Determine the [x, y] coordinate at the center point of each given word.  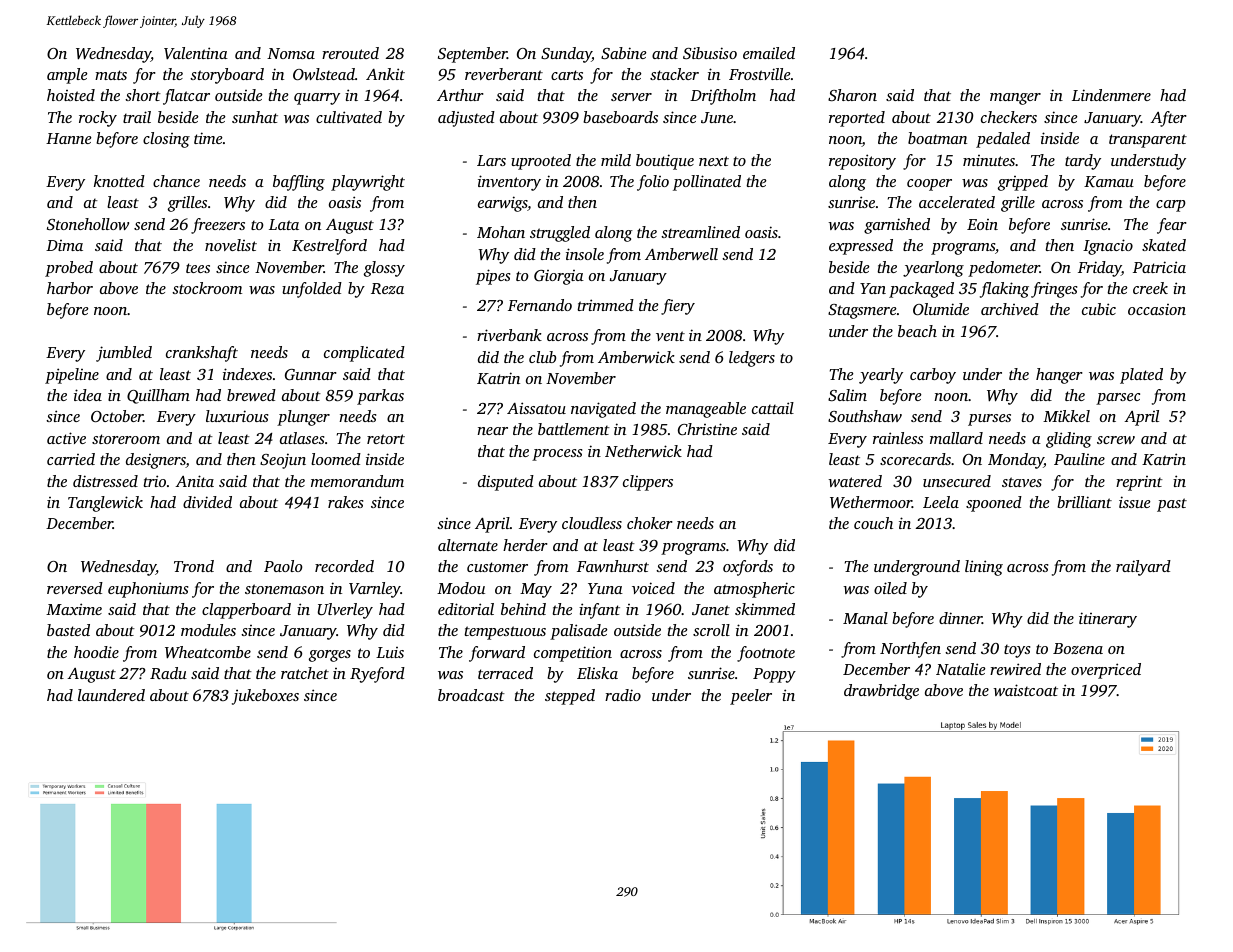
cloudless [592, 523]
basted [68, 630]
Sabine [623, 53]
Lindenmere [1111, 95]
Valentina [196, 53]
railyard [1143, 568]
